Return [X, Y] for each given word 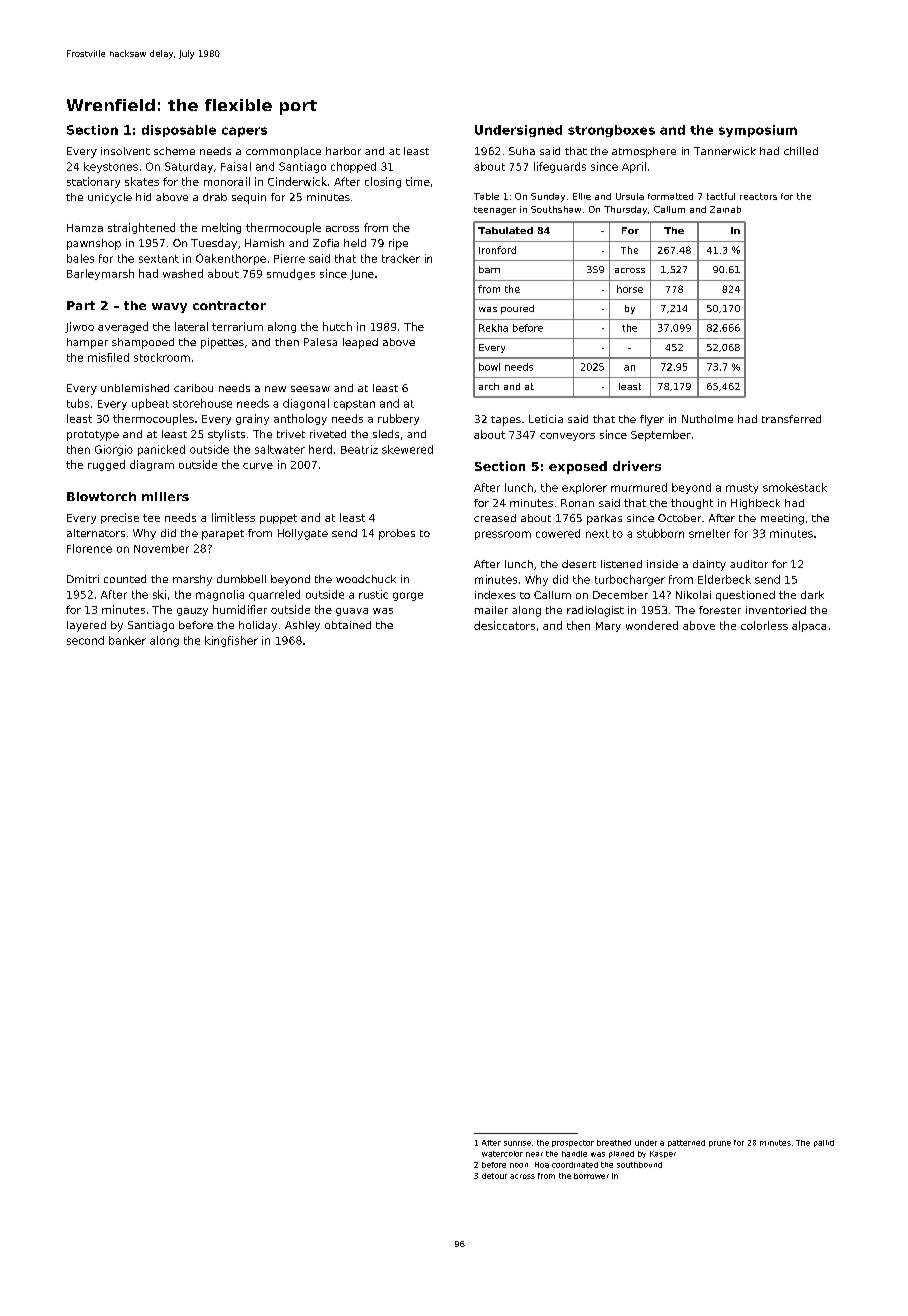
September [661, 435]
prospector [573, 1143]
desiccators [504, 625]
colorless [764, 625]
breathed [614, 1143]
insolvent [125, 151]
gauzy [192, 612]
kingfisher [231, 641]
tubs [78, 403]
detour [494, 1176]
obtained [348, 625]
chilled [801, 151]
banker [127, 640]
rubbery [398, 419]
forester [720, 610]
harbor [343, 151]
